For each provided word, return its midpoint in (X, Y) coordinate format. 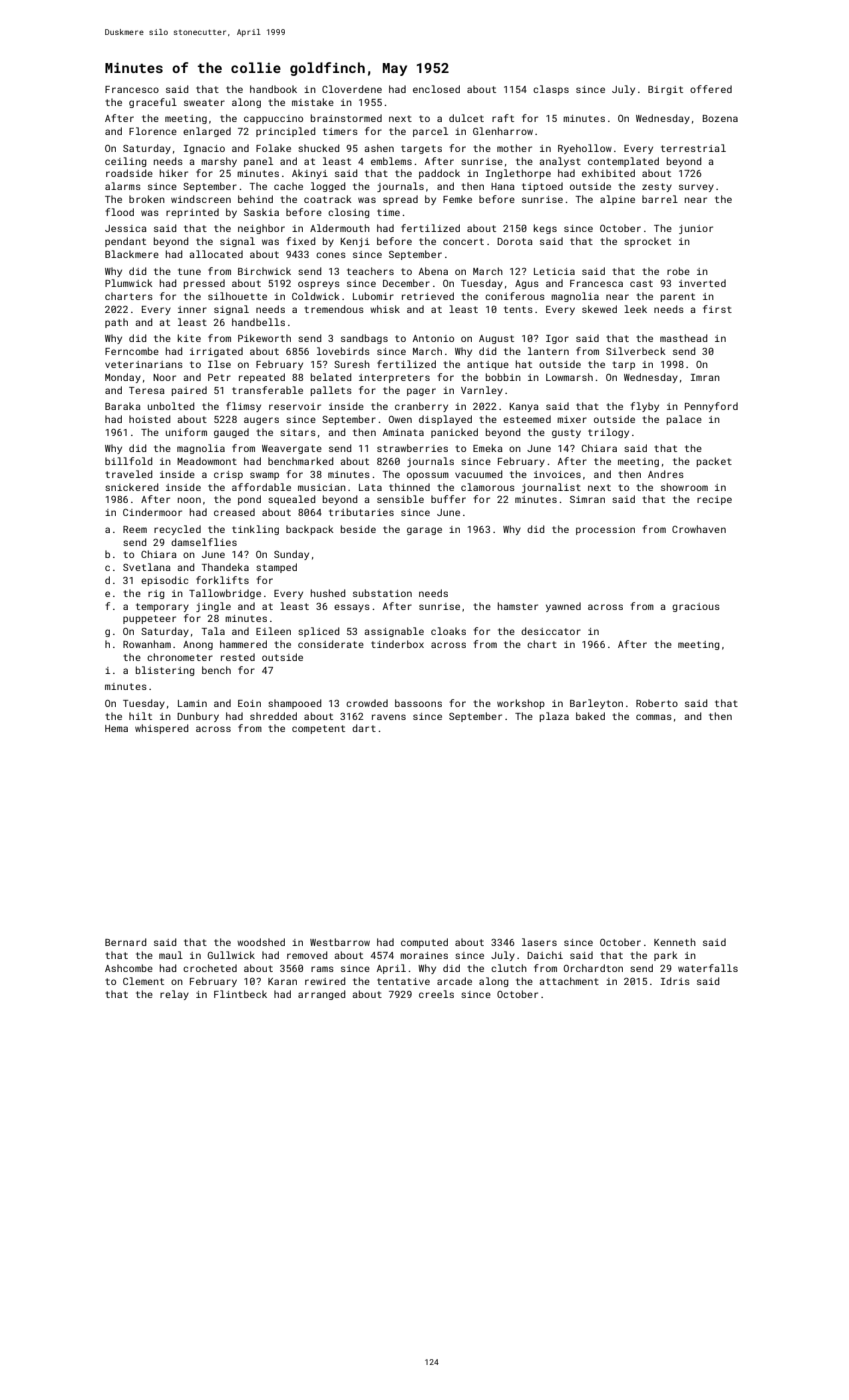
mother (514, 148)
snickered (132, 487)
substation (382, 593)
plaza (554, 717)
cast (641, 283)
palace (684, 420)
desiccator (551, 631)
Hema (116, 728)
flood (119, 212)
